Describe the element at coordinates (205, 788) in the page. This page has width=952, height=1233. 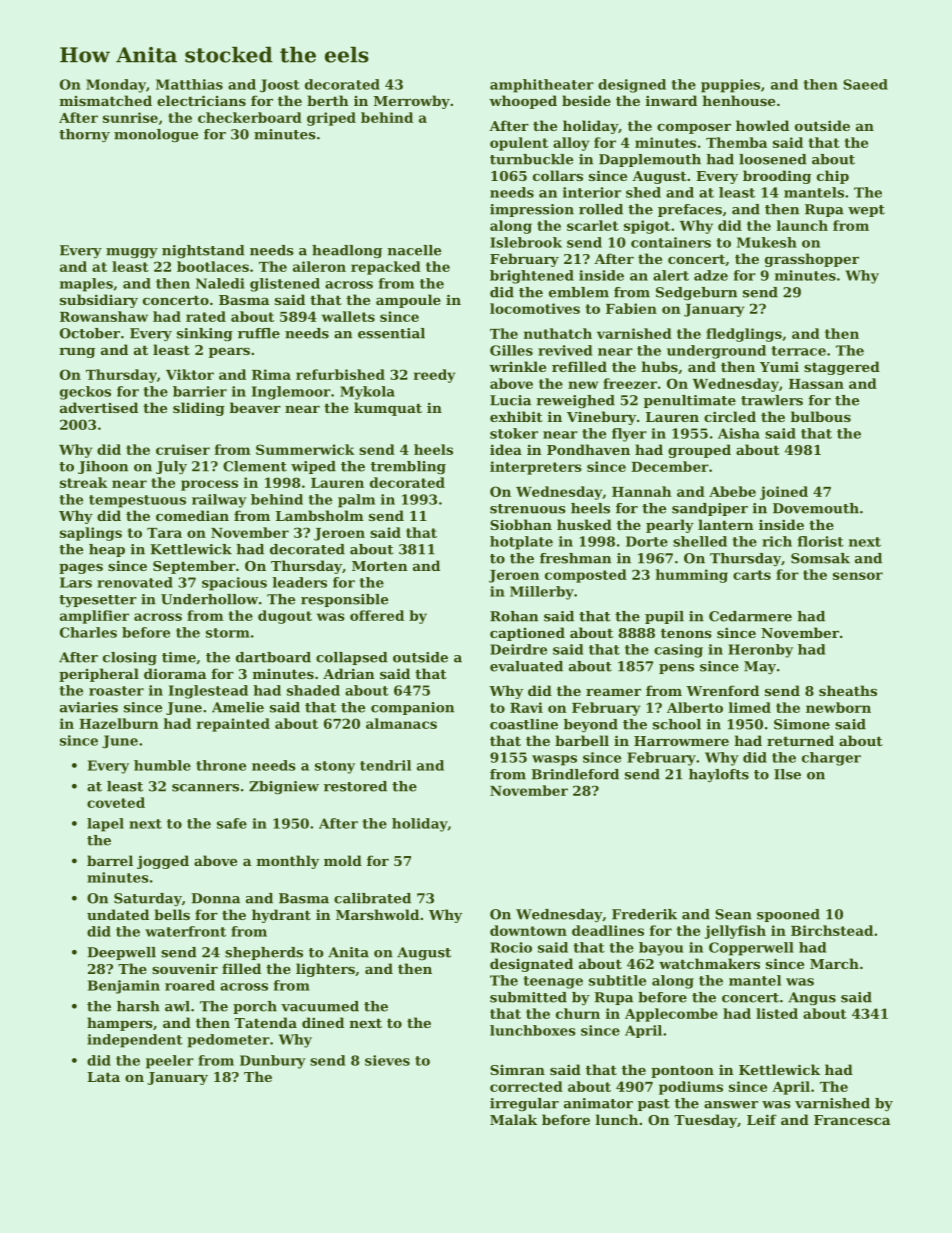
I see `scanners` at that location.
